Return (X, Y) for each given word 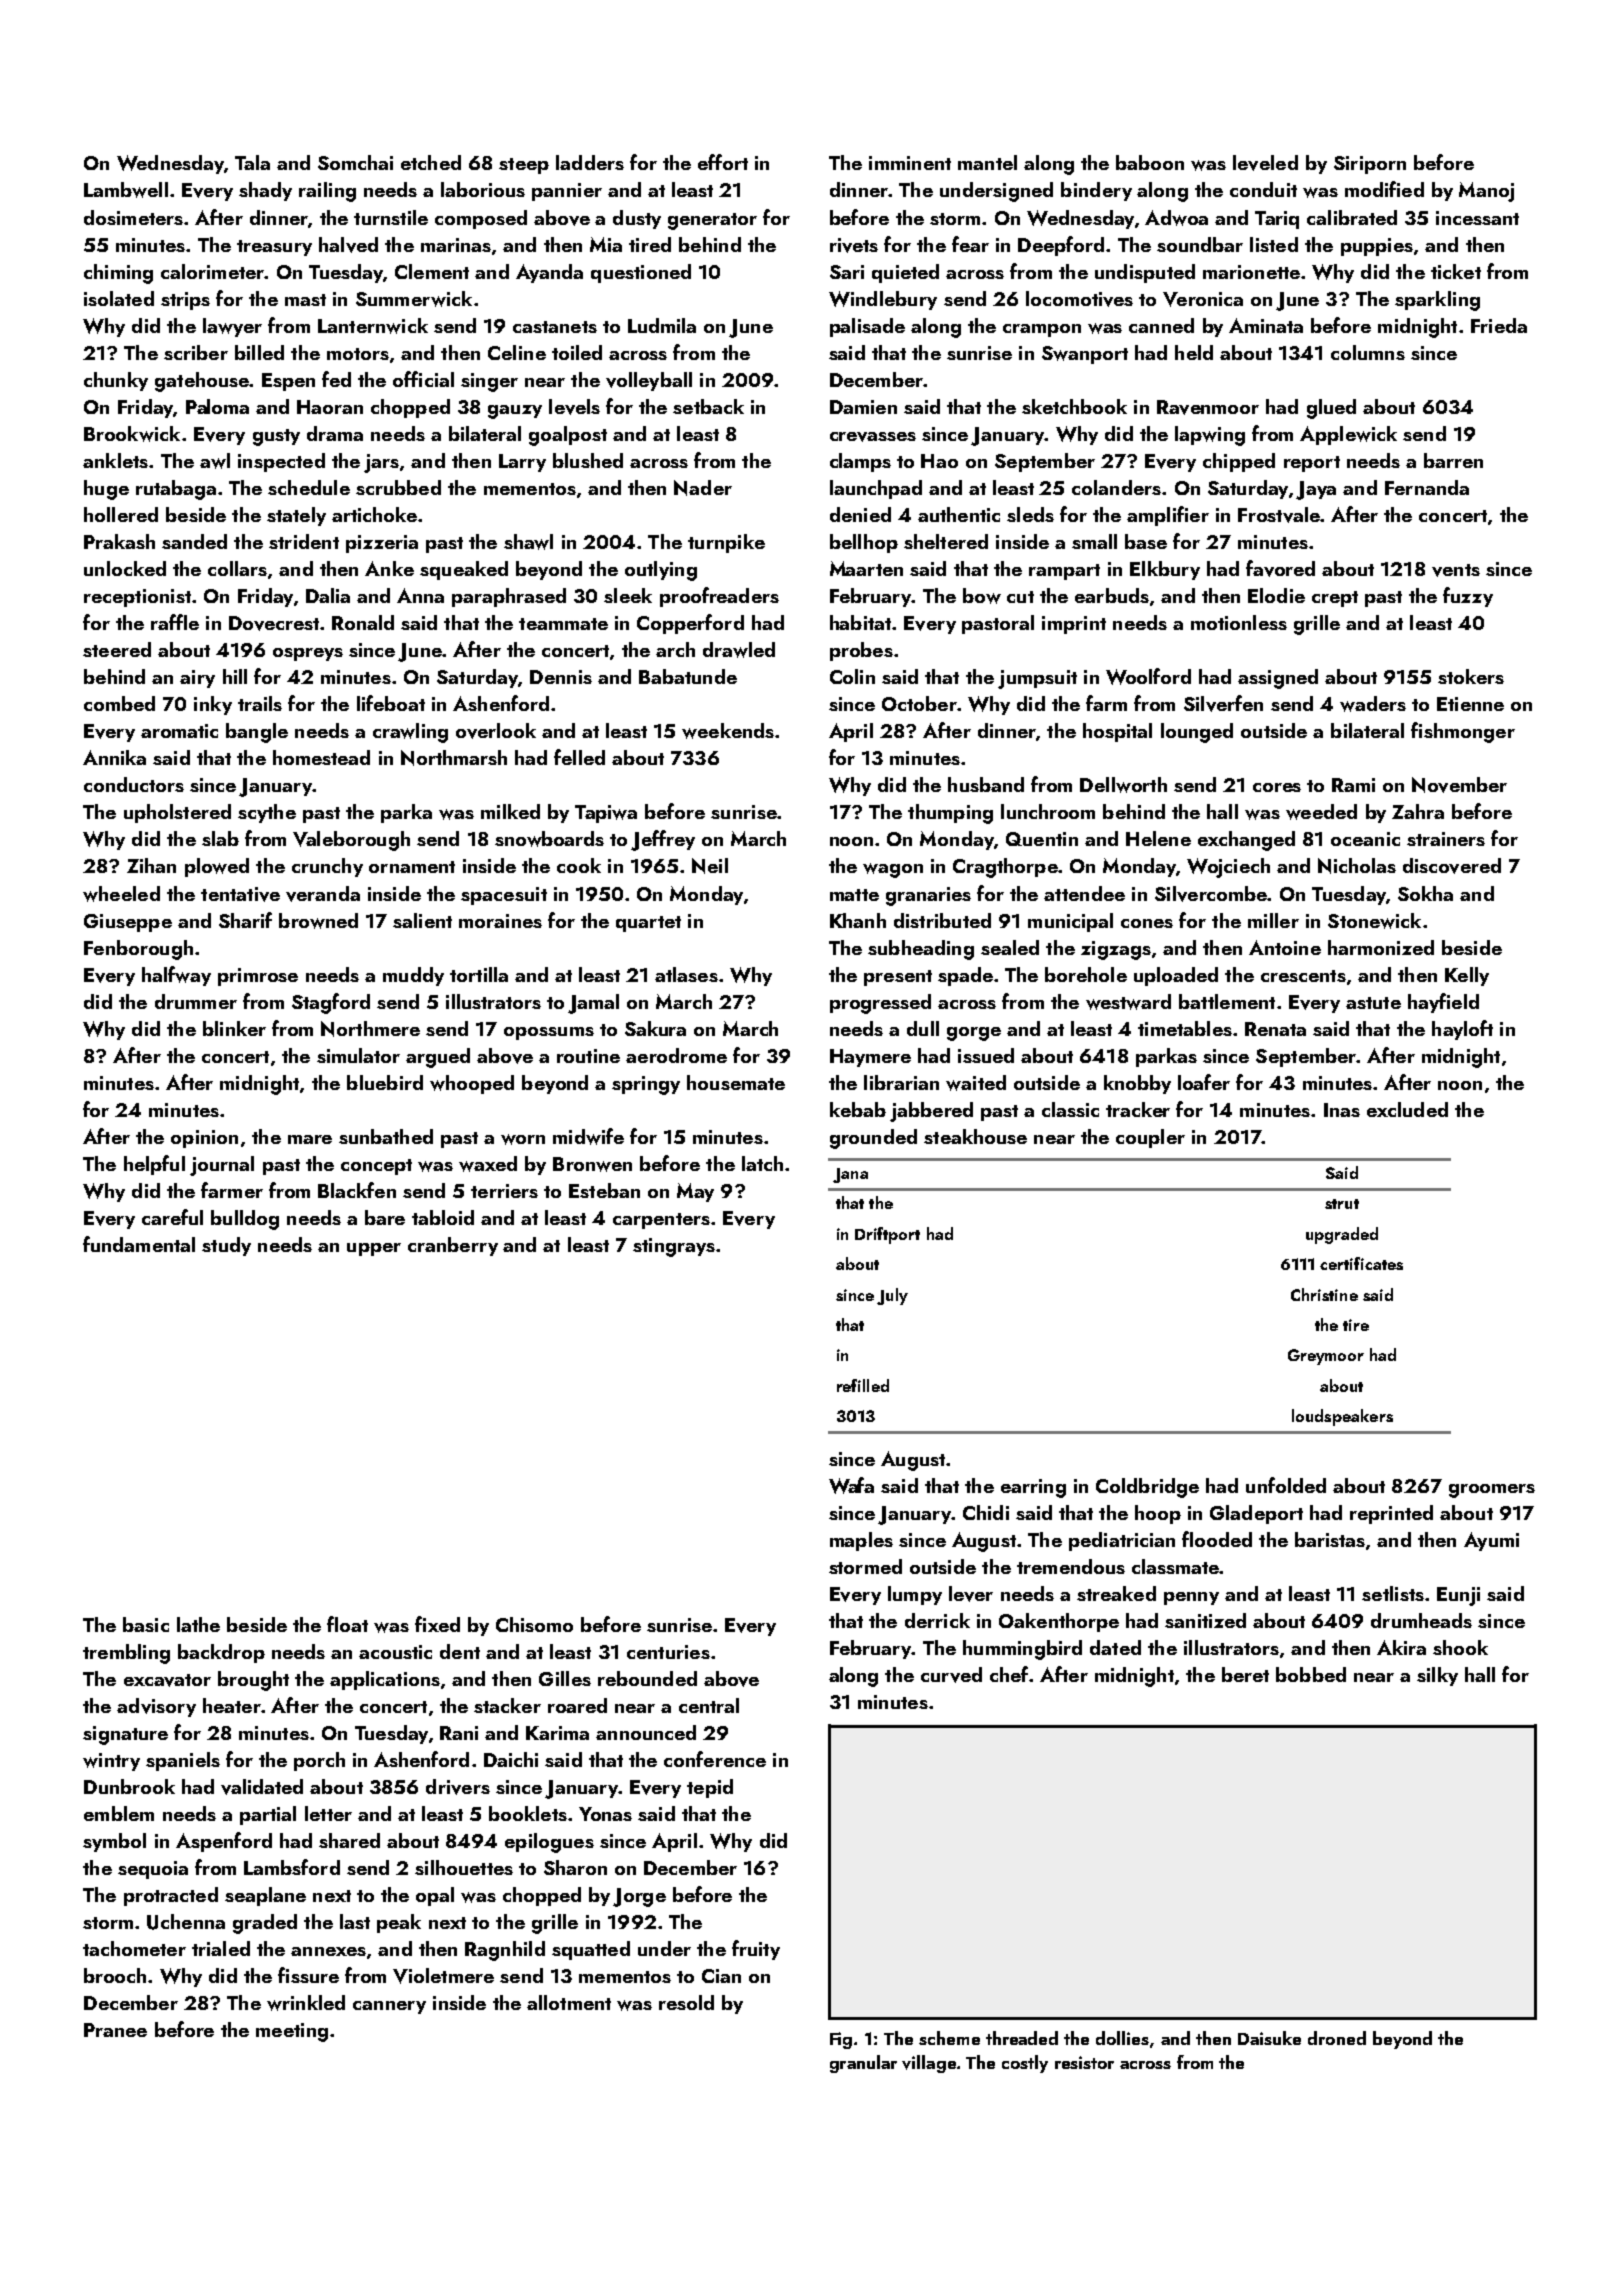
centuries (668, 1652)
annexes (328, 1951)
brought (253, 1681)
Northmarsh (454, 758)
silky (1437, 1676)
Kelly (1467, 976)
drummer (196, 1001)
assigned (1278, 679)
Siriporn (1370, 165)
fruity (756, 1950)
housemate (736, 1082)
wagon (893, 870)
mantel (987, 162)
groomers (1492, 1491)
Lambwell (126, 190)
